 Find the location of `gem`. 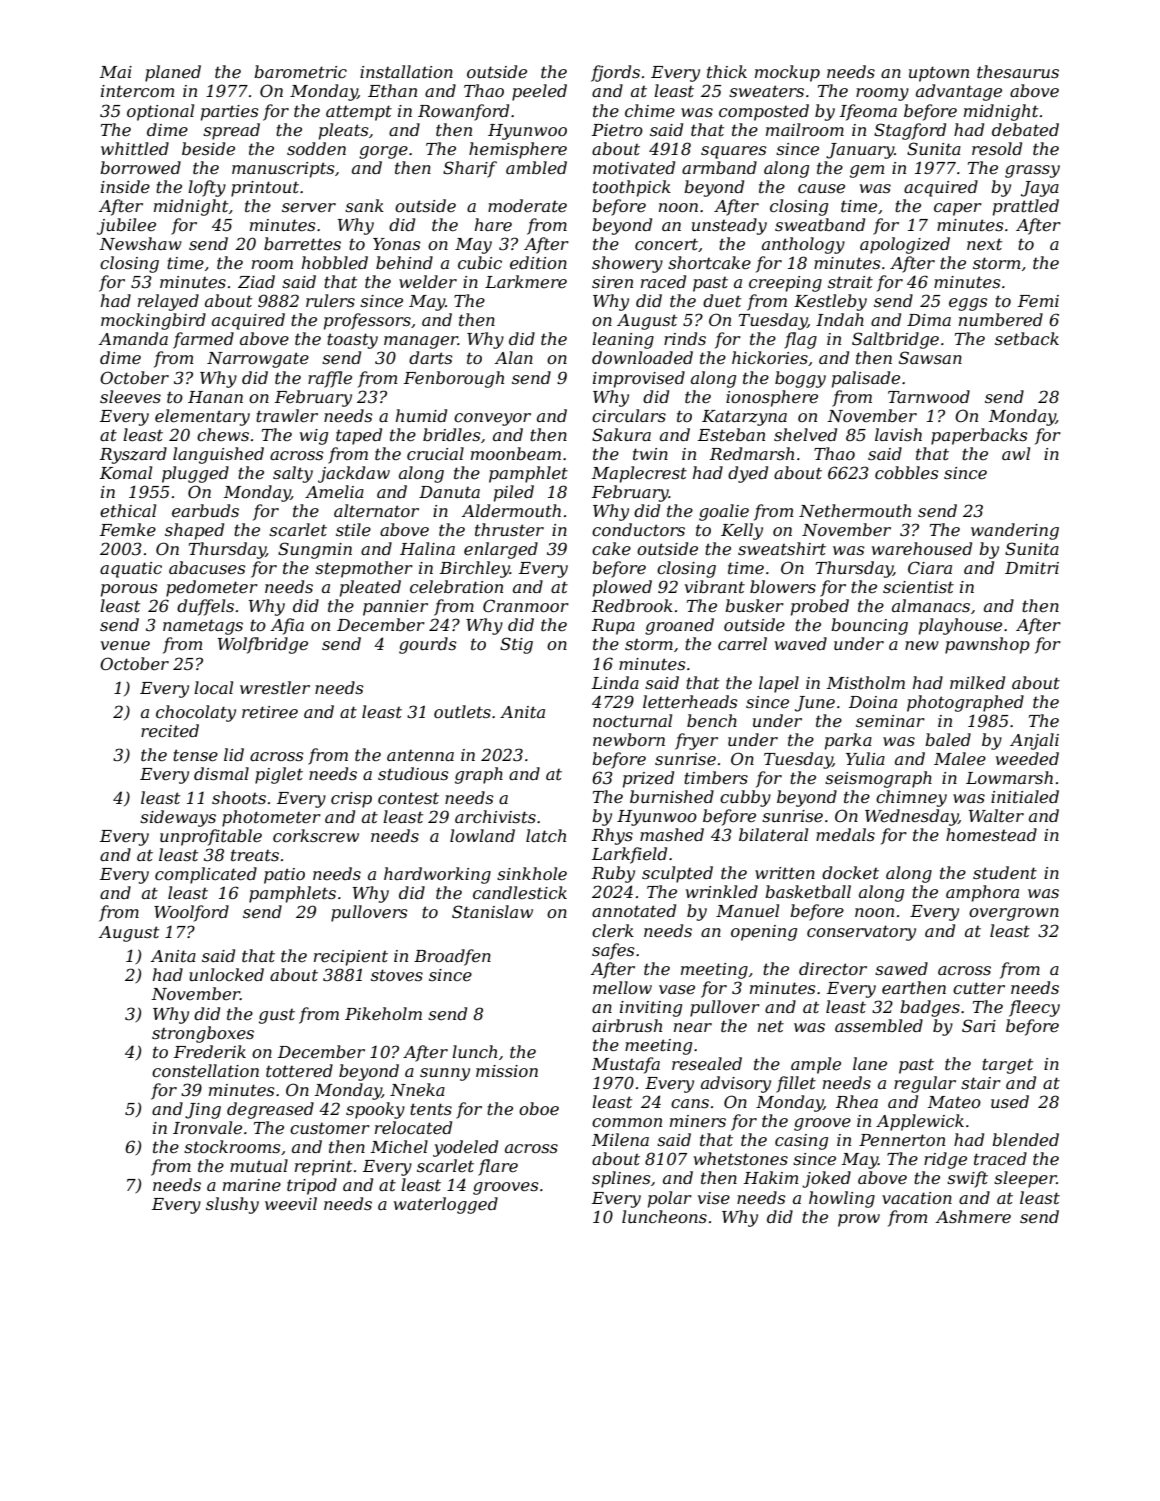

gem is located at coordinates (867, 171).
